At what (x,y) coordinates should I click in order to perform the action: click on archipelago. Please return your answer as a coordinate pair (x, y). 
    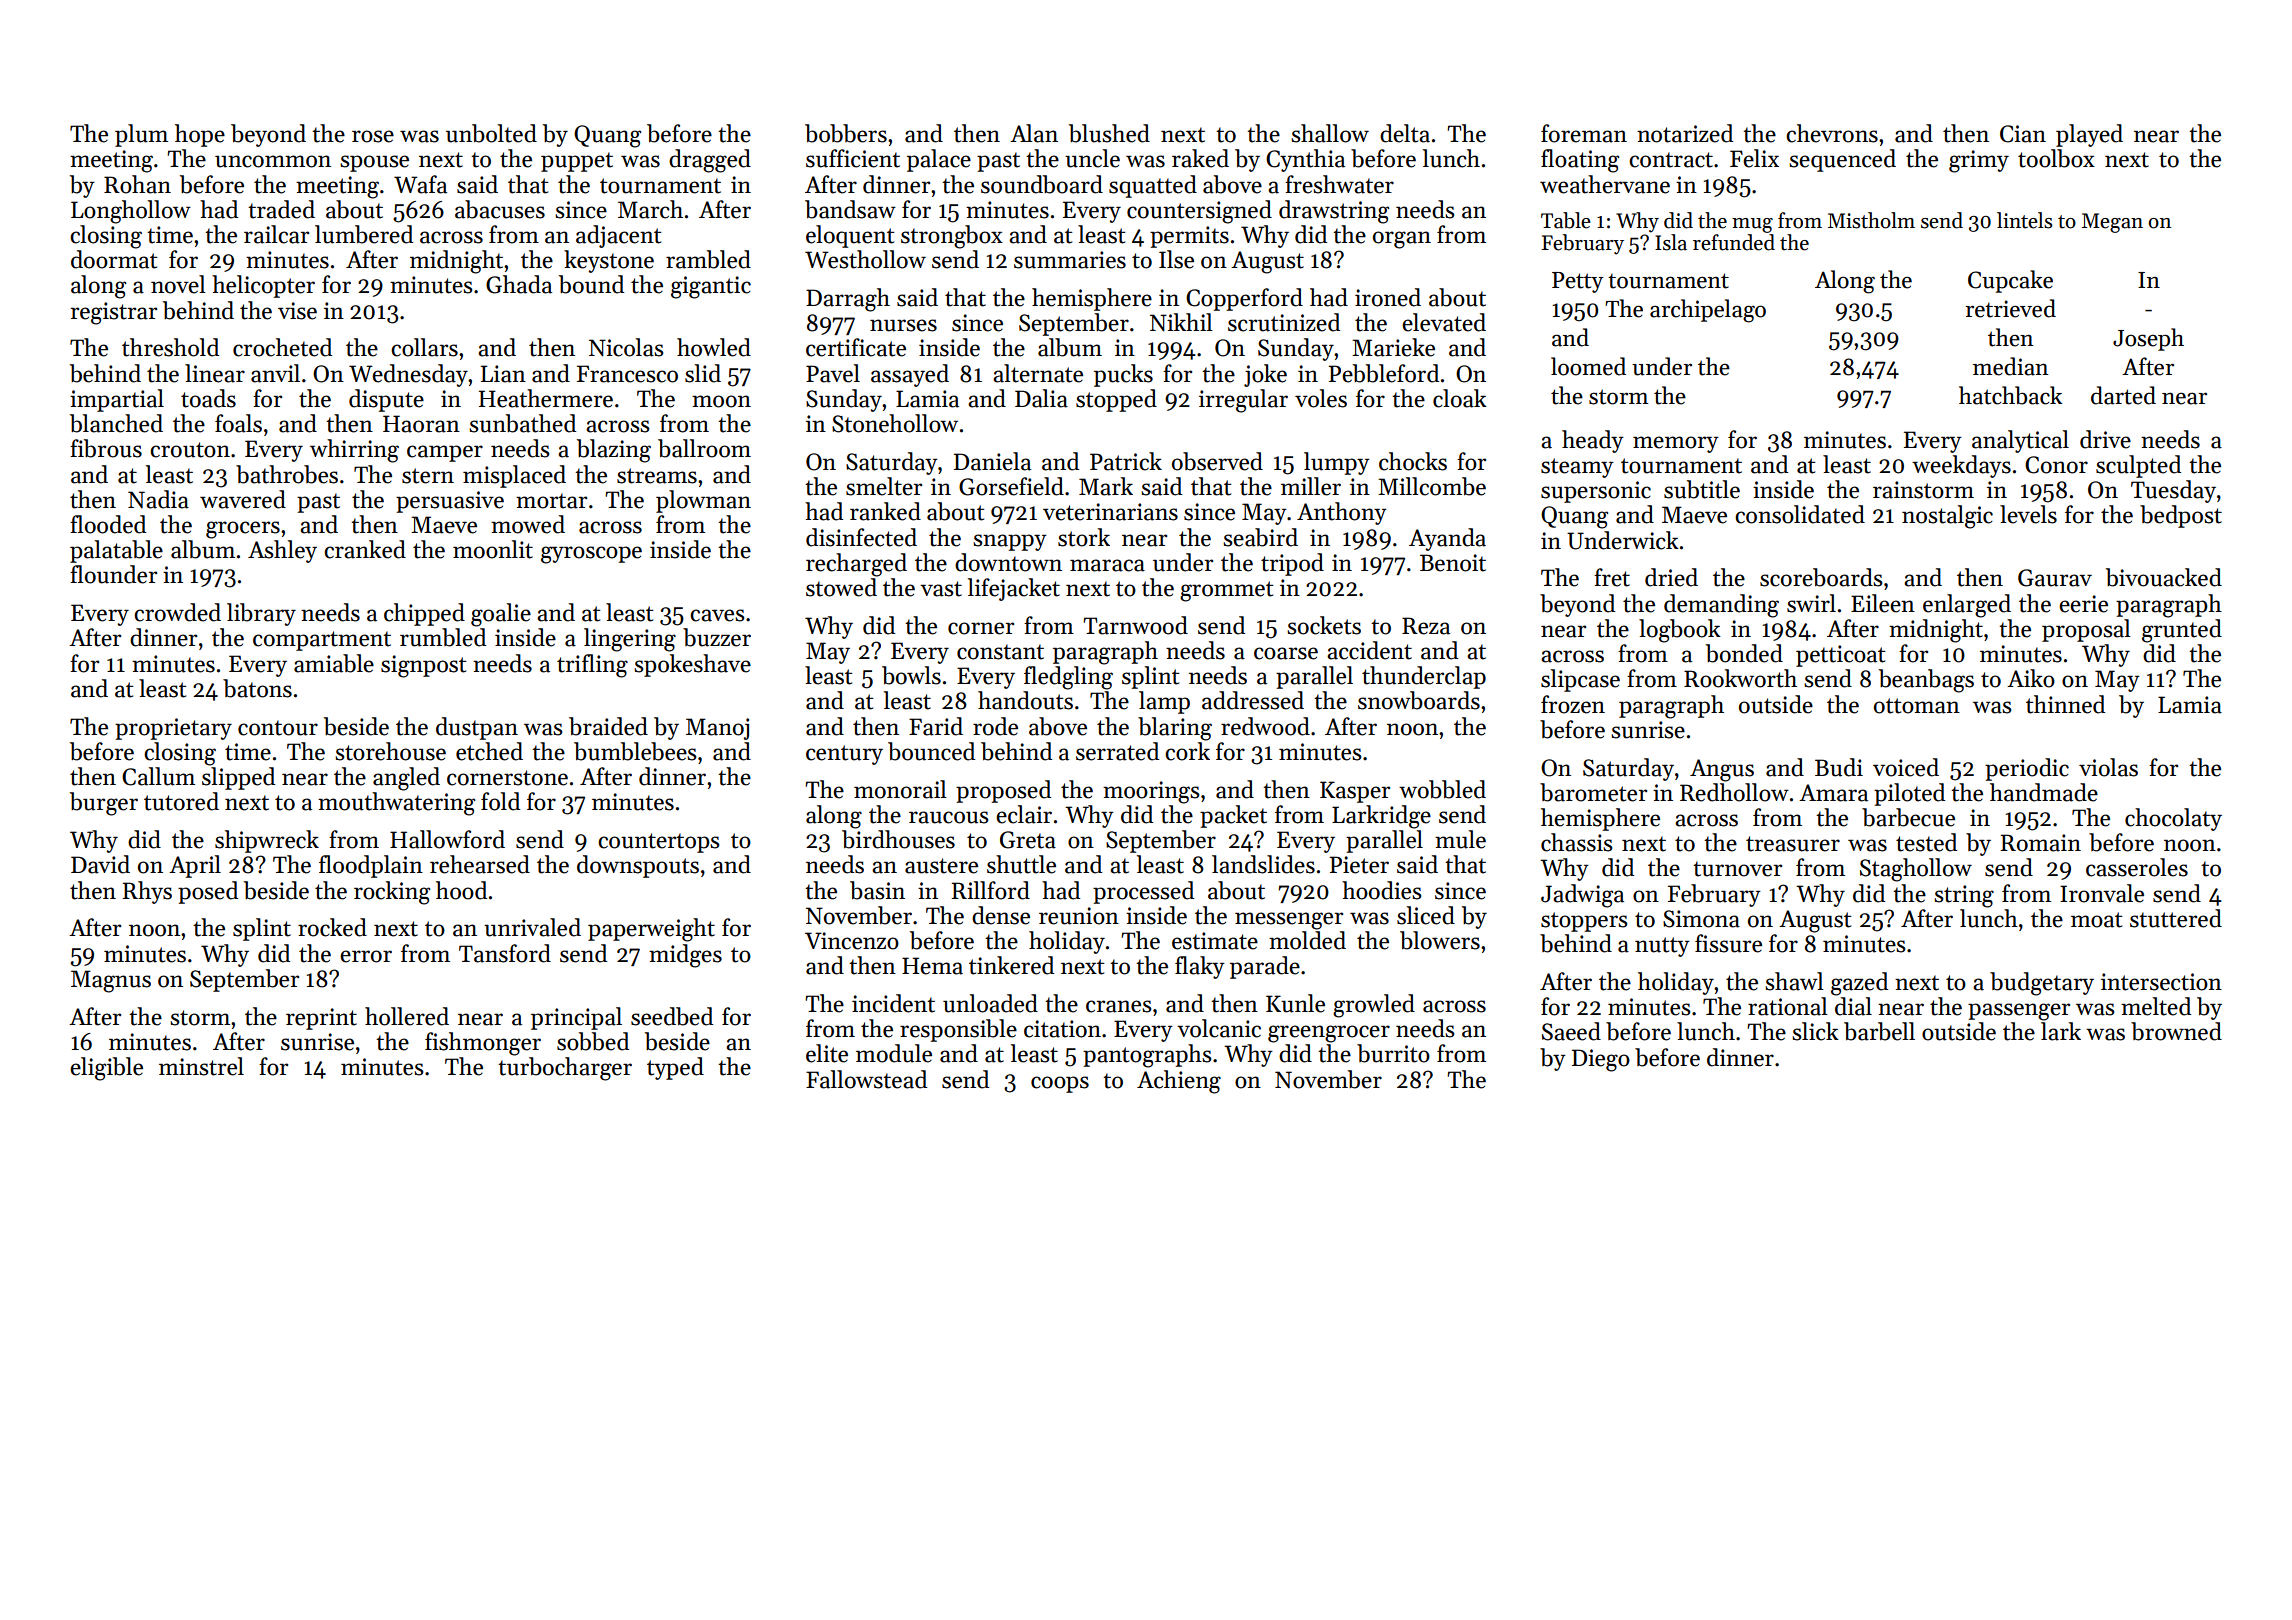
    Looking at the image, I should click on (1708, 311).
